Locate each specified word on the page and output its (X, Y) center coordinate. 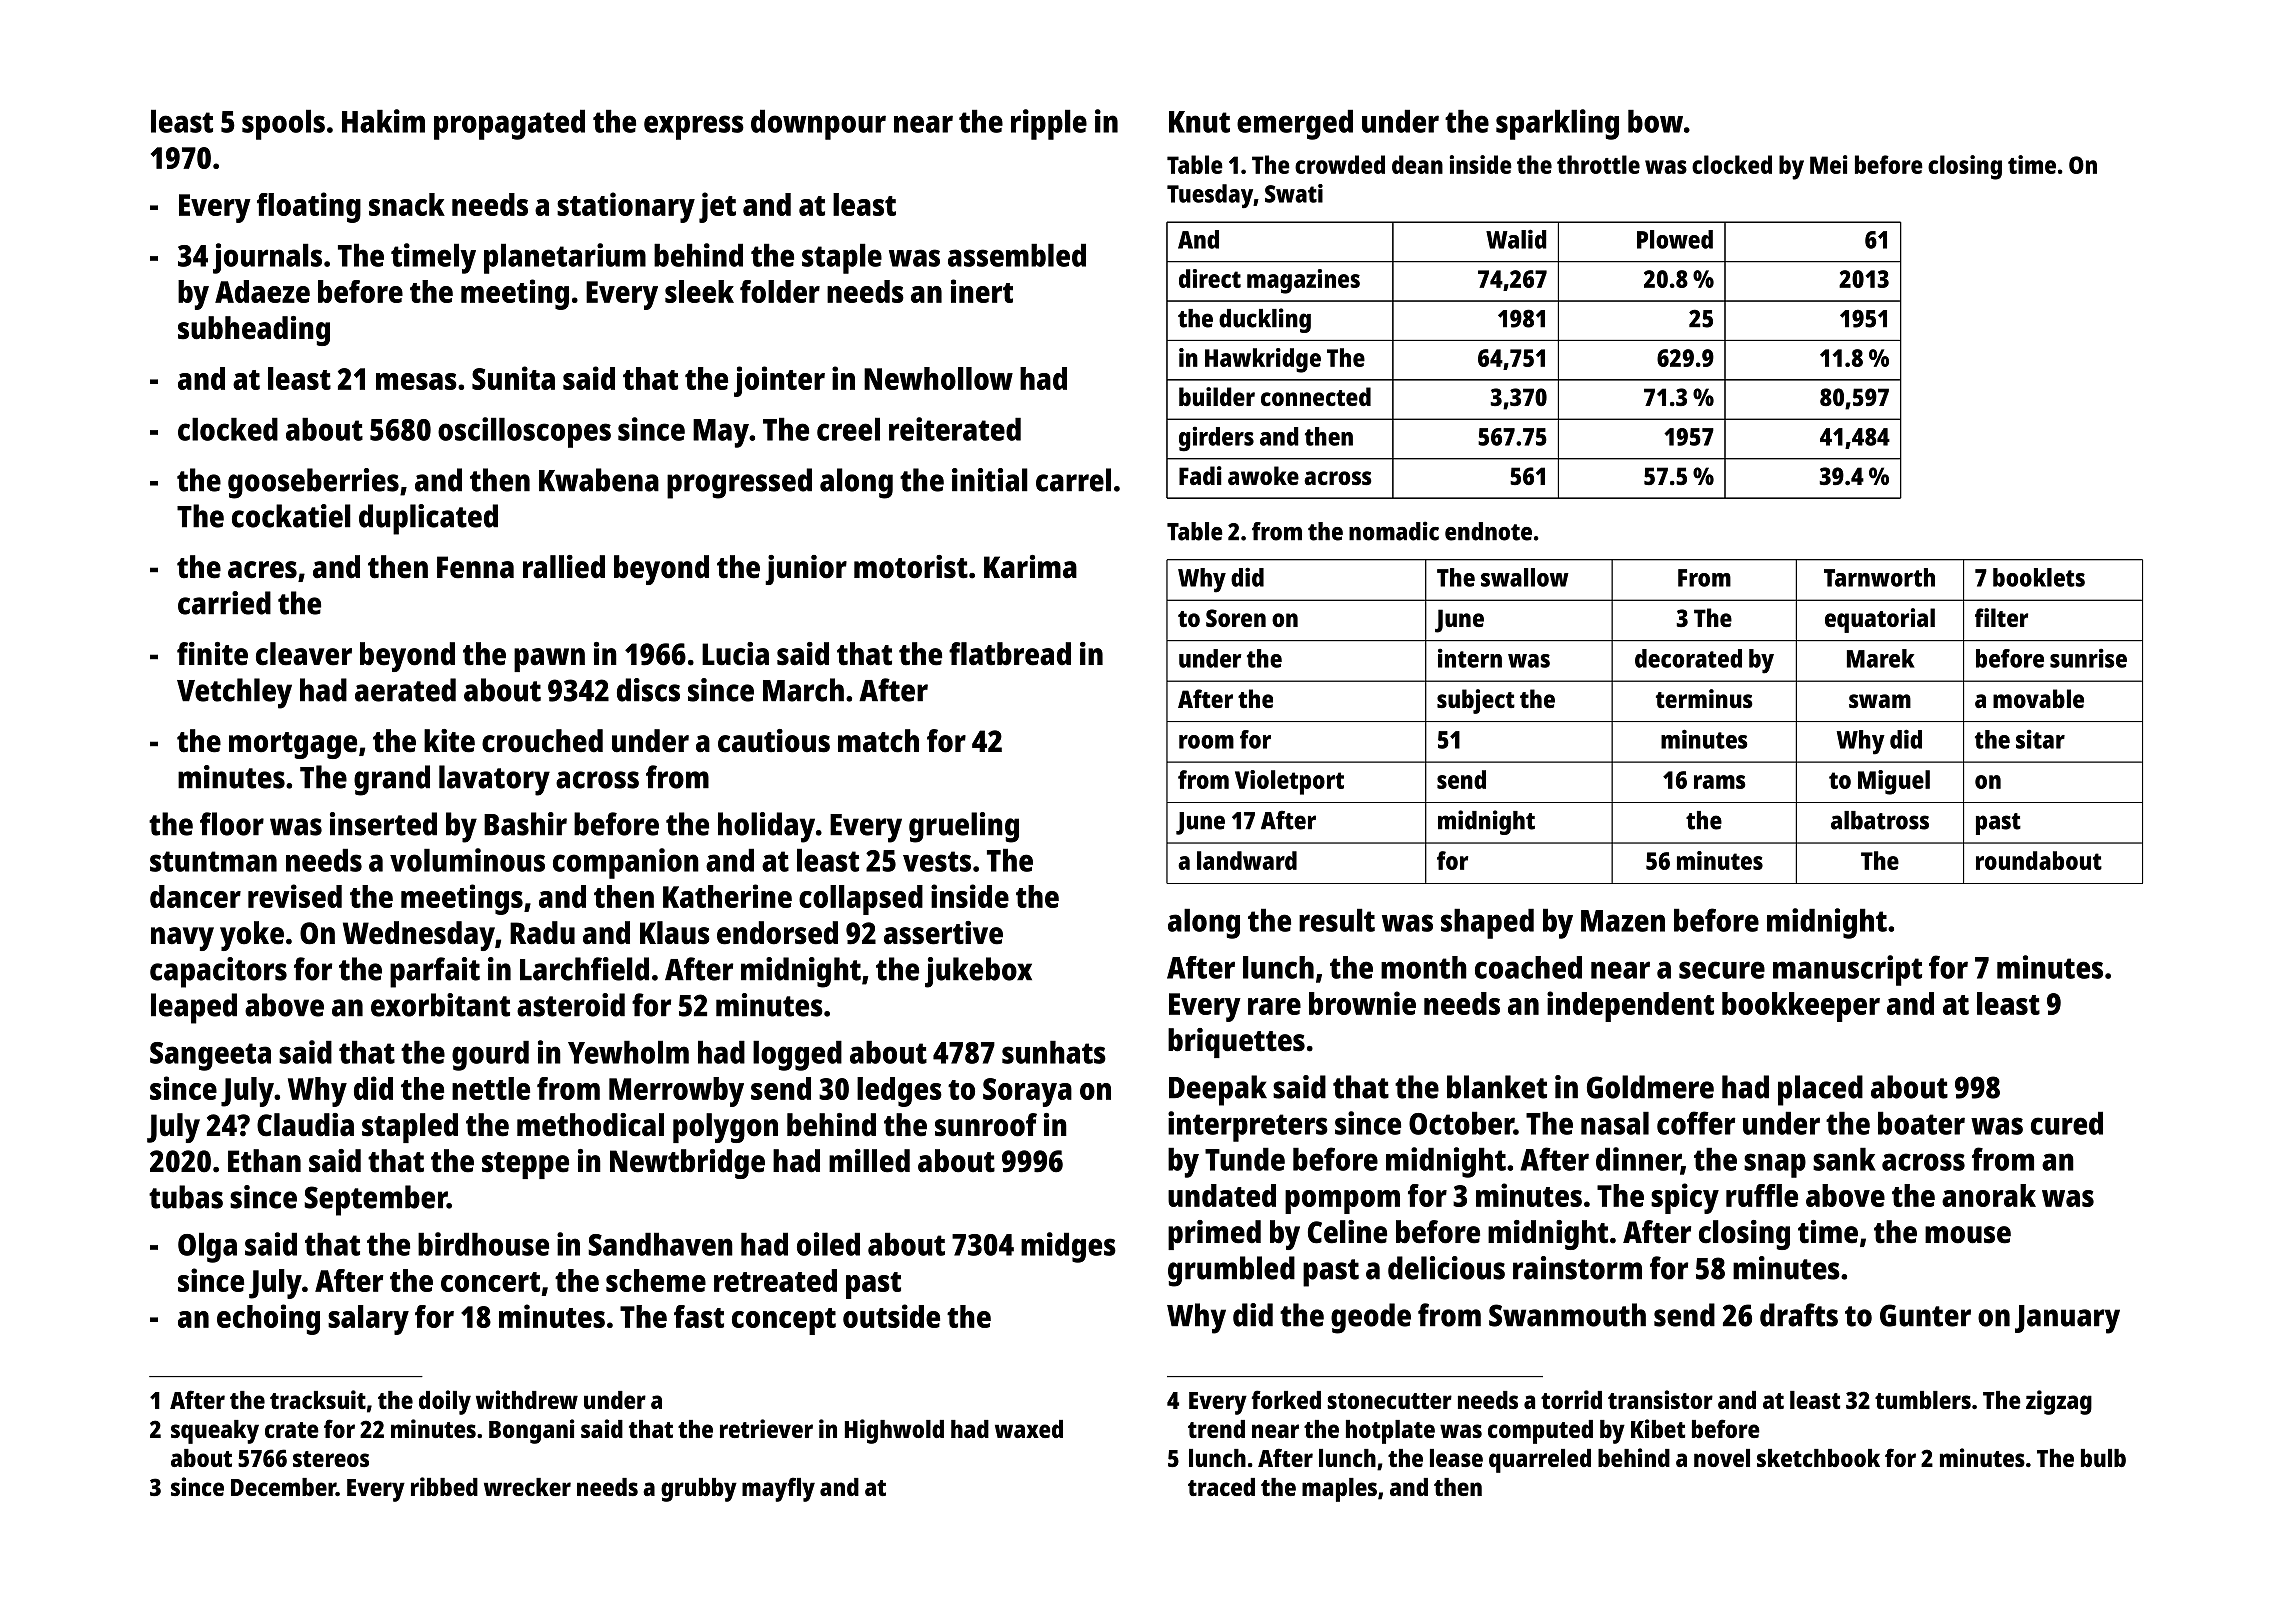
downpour (818, 124)
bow (1655, 121)
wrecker (527, 1487)
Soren (1236, 618)
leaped (194, 1008)
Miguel (1894, 782)
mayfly (778, 1489)
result (1337, 920)
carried (224, 603)
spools (283, 124)
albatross (1880, 820)
